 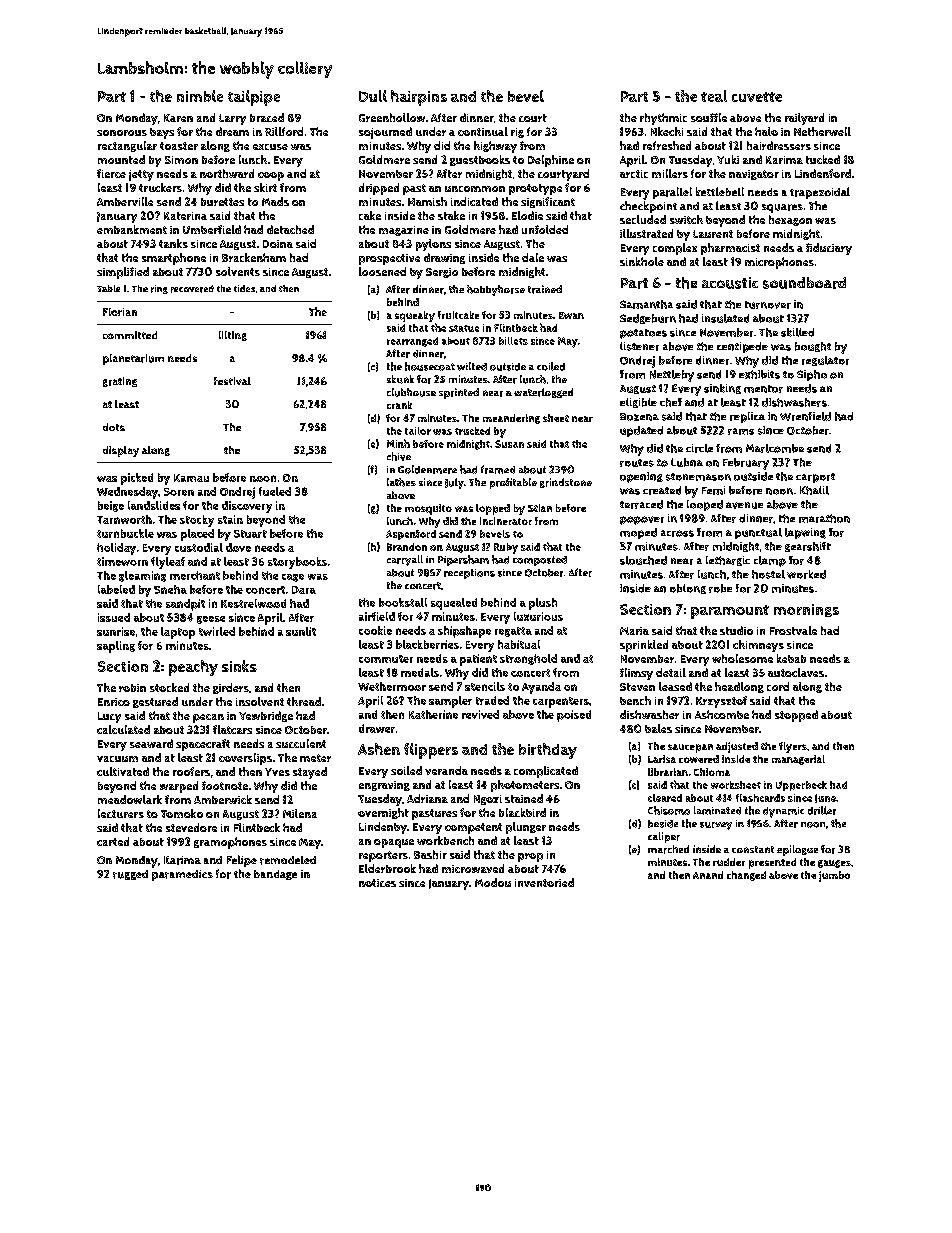 What do you see at coordinates (574, 716) in the document?
I see `poised` at bounding box center [574, 716].
